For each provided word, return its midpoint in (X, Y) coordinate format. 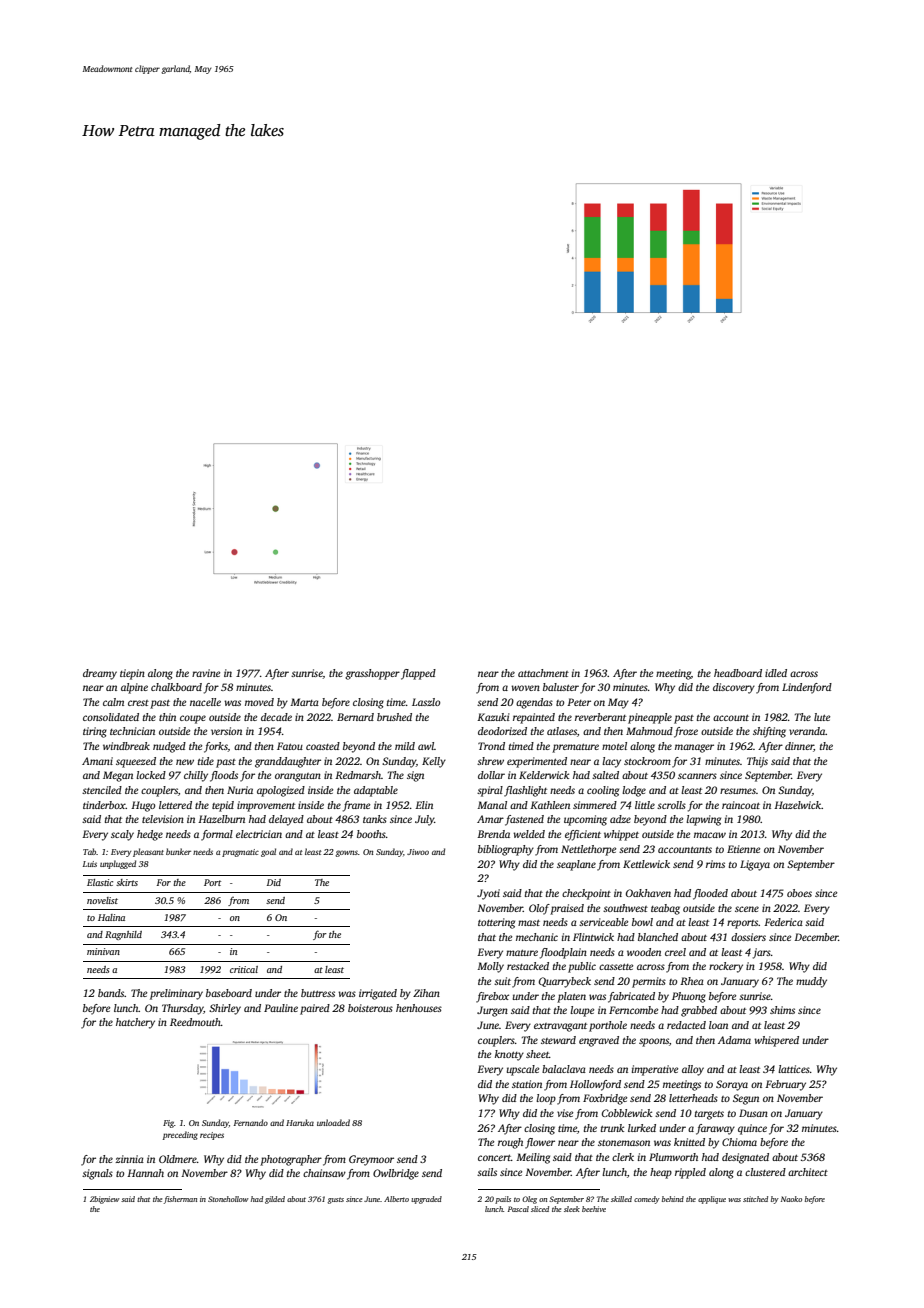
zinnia (129, 1159)
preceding (180, 1135)
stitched (755, 1199)
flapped (418, 674)
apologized (281, 791)
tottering (496, 923)
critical (244, 969)
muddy (811, 982)
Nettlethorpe (588, 850)
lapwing (703, 820)
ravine (206, 673)
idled (776, 673)
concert (494, 1158)
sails (487, 1172)
